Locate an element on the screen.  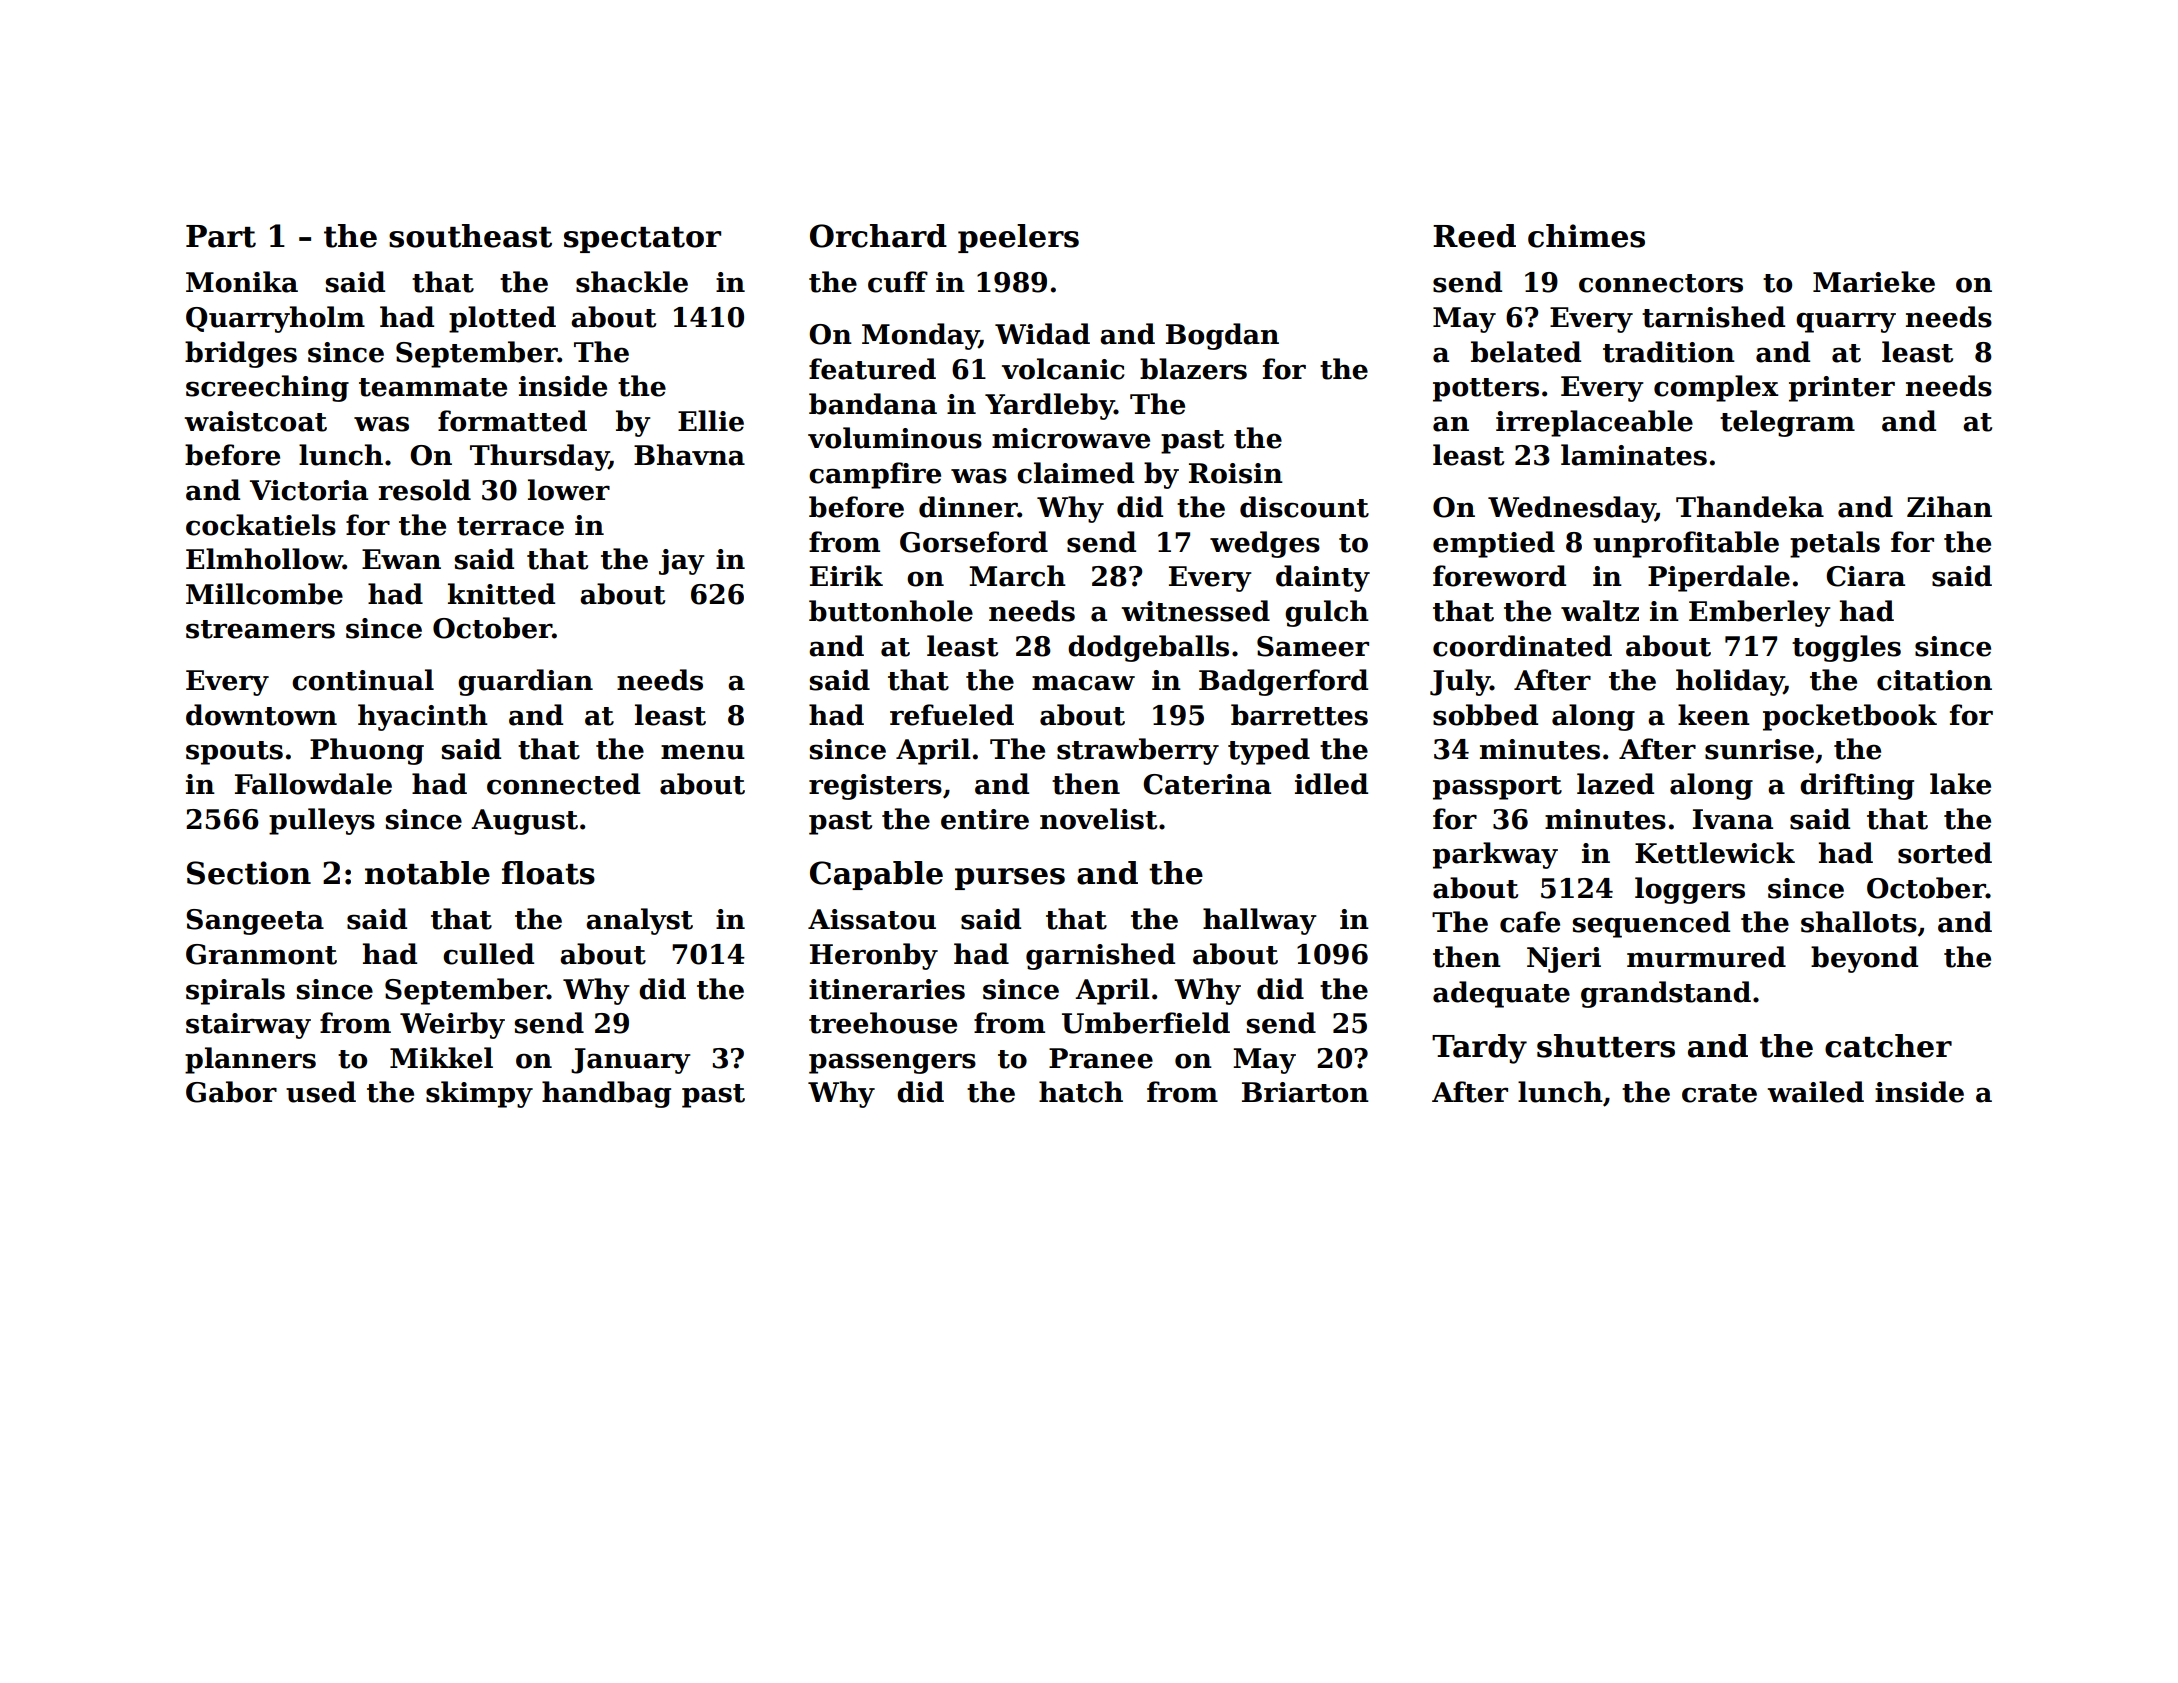
citation is located at coordinates (1934, 680).
